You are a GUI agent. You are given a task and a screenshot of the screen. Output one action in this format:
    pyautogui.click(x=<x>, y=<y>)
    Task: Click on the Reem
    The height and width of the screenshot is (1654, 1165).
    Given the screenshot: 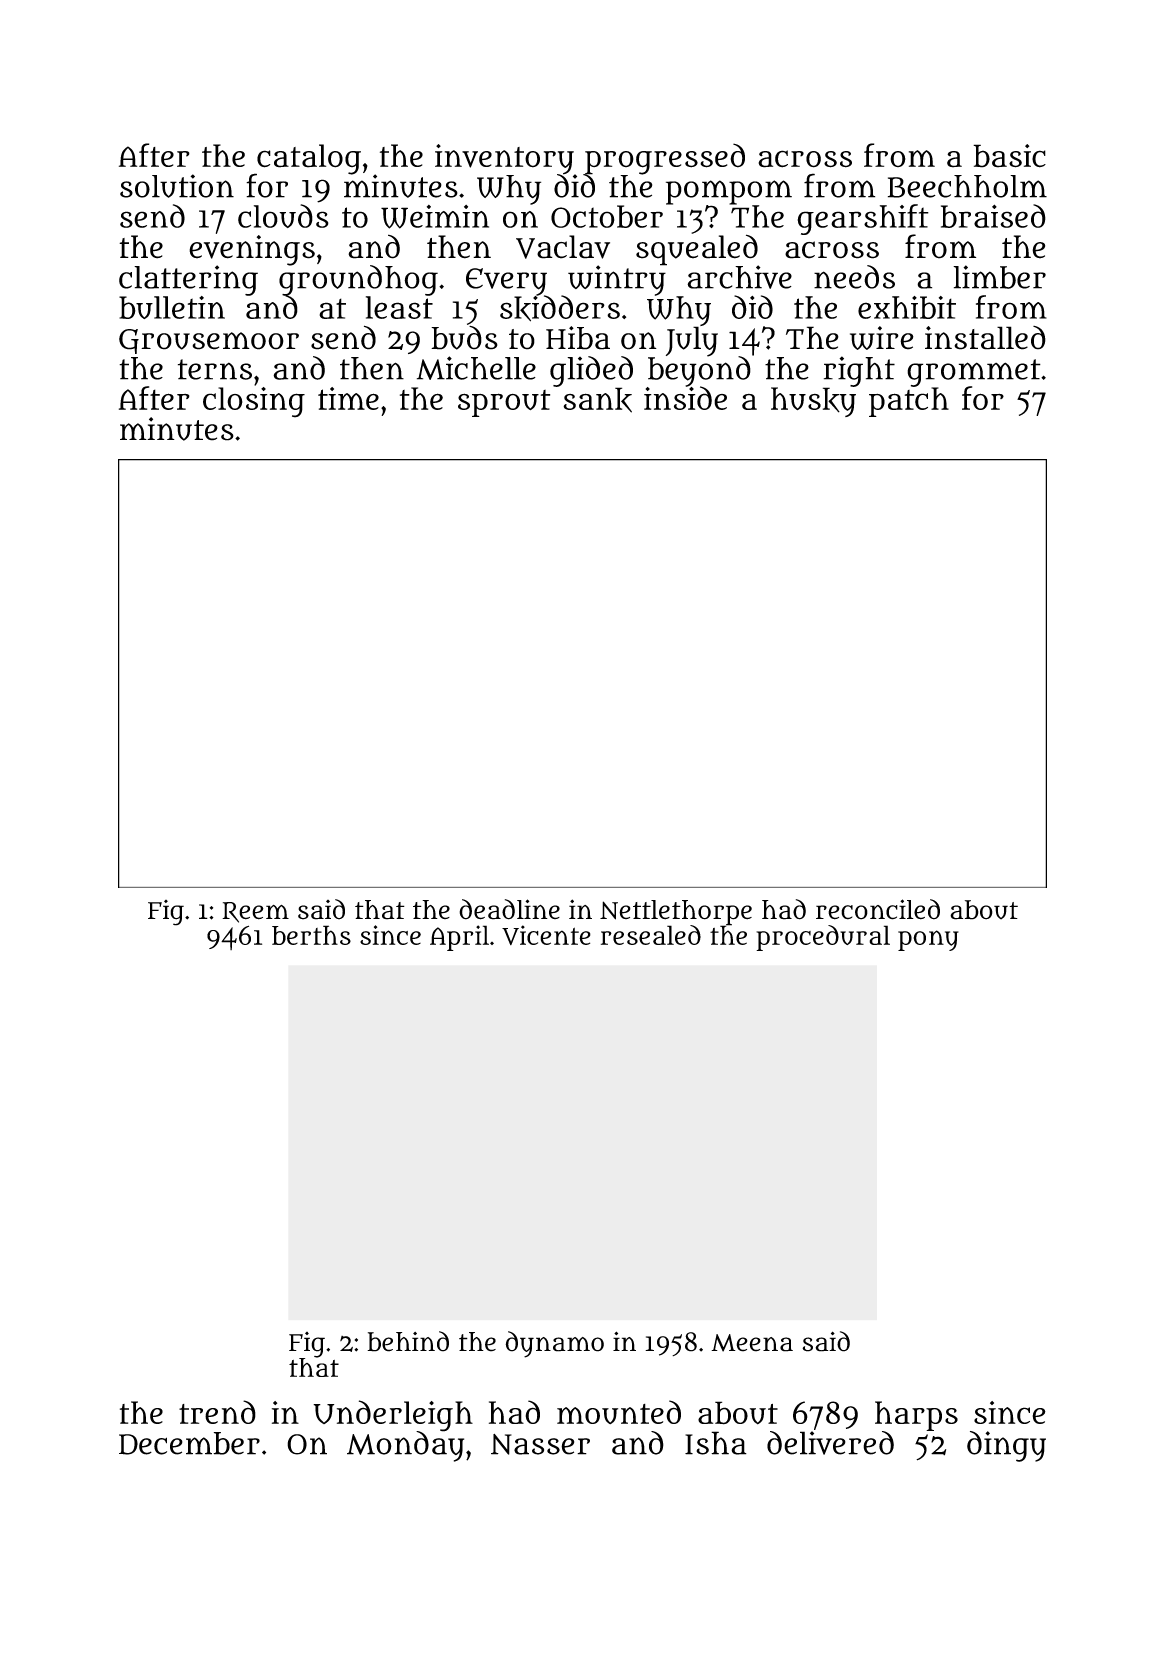 What is the action you would take?
    pyautogui.click(x=255, y=912)
